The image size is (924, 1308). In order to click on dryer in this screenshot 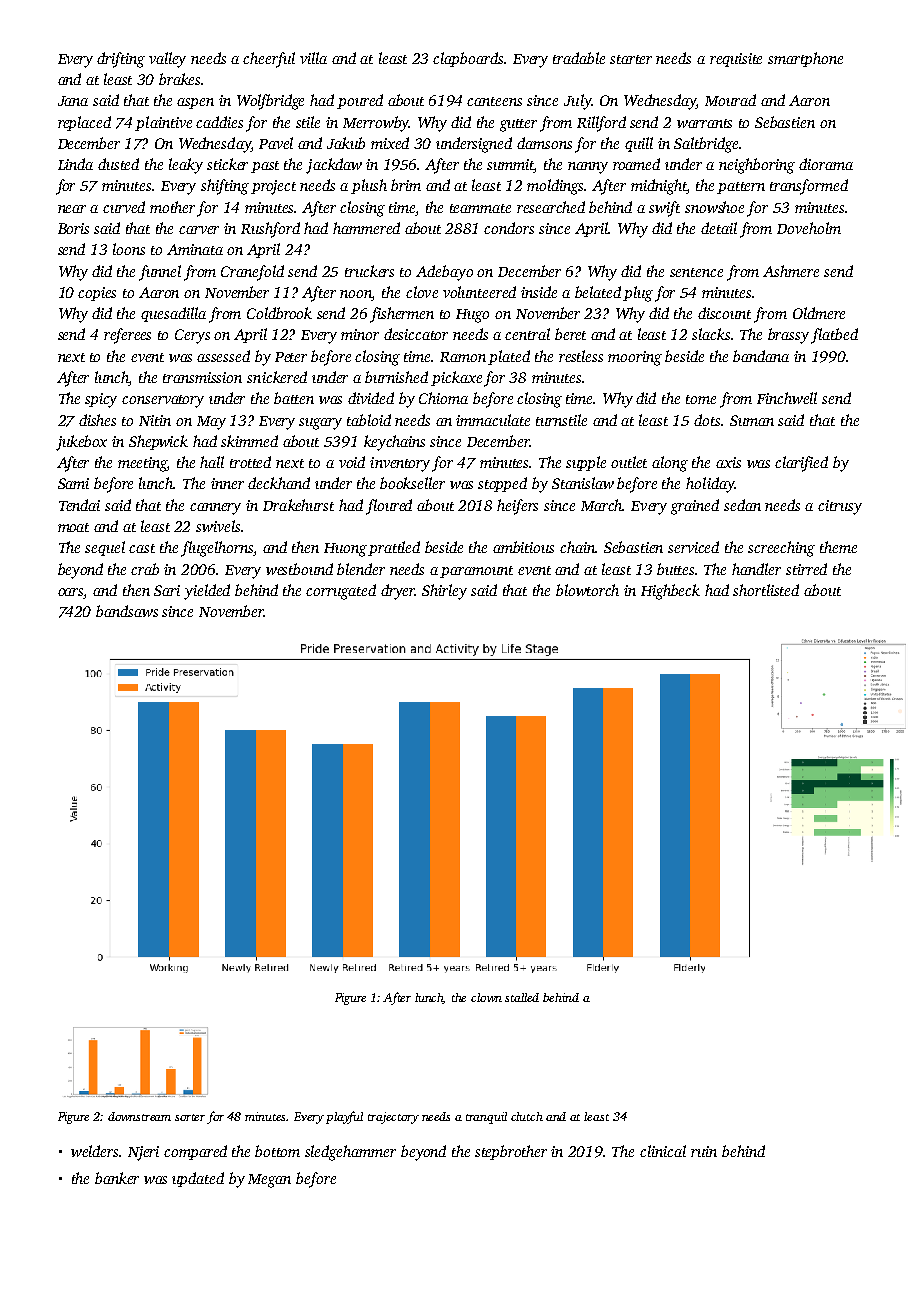, I will do `click(398, 592)`.
